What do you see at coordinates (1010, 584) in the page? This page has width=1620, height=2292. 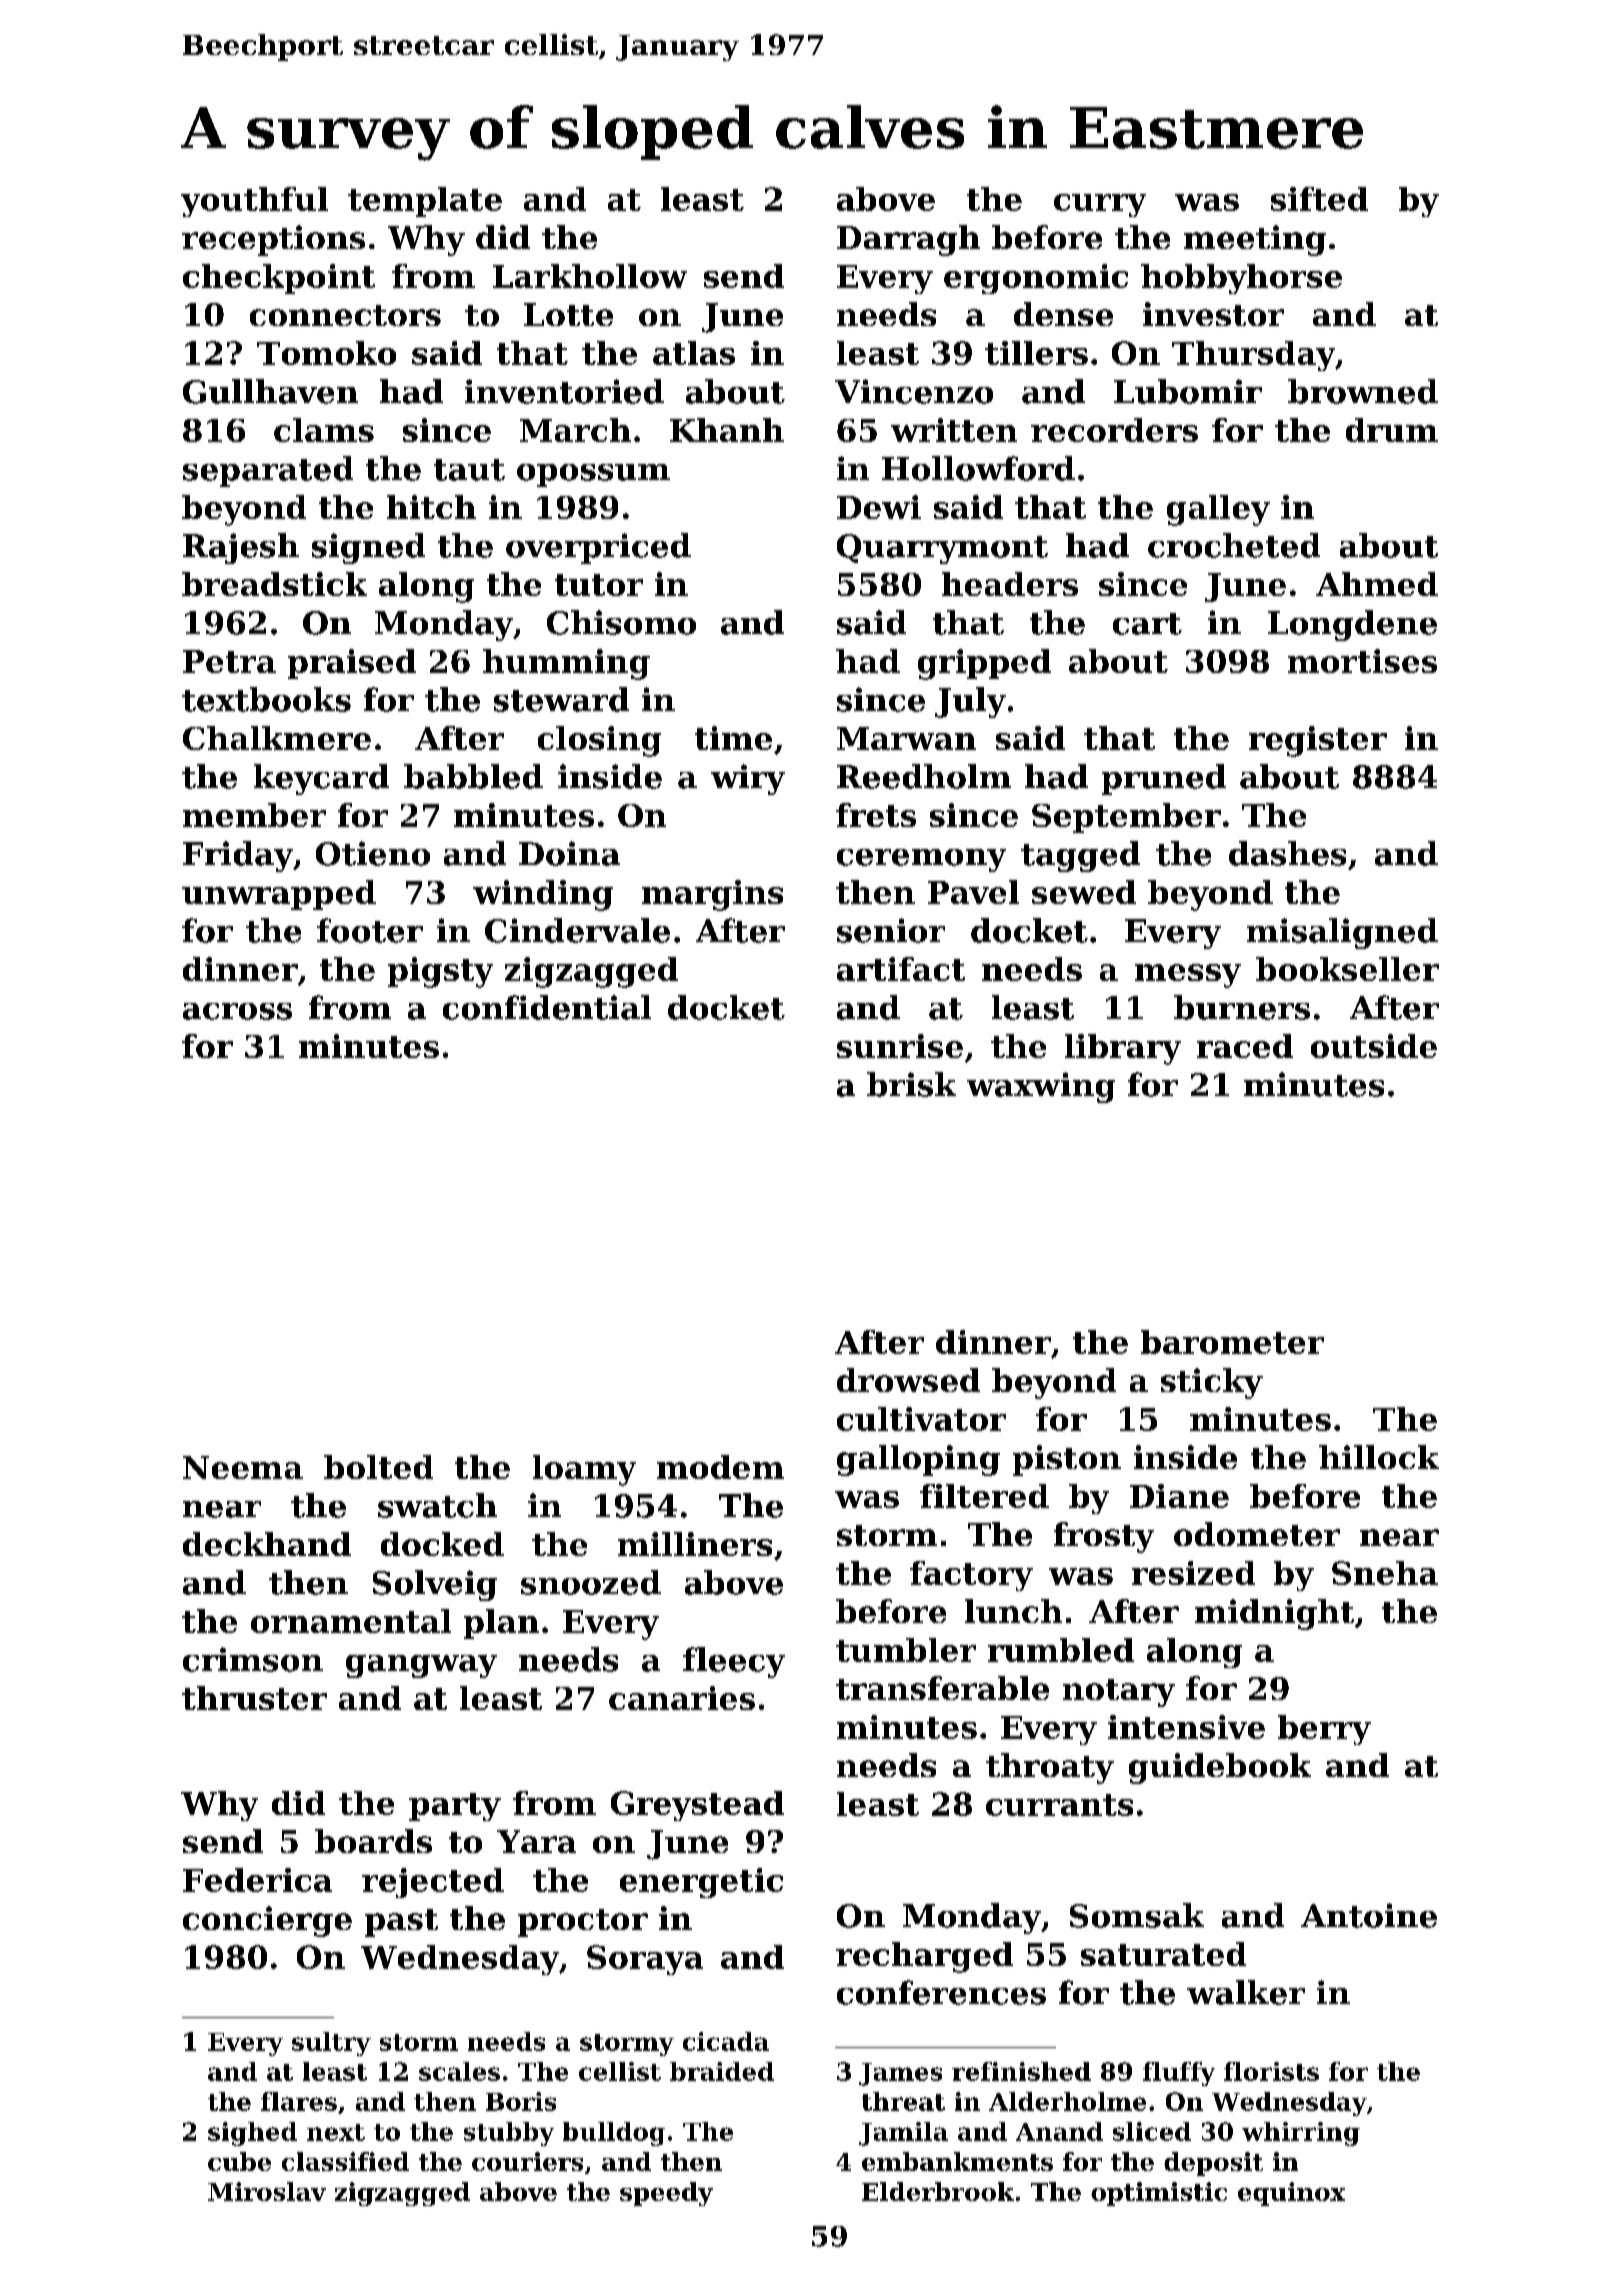 I see `headers` at bounding box center [1010, 584].
